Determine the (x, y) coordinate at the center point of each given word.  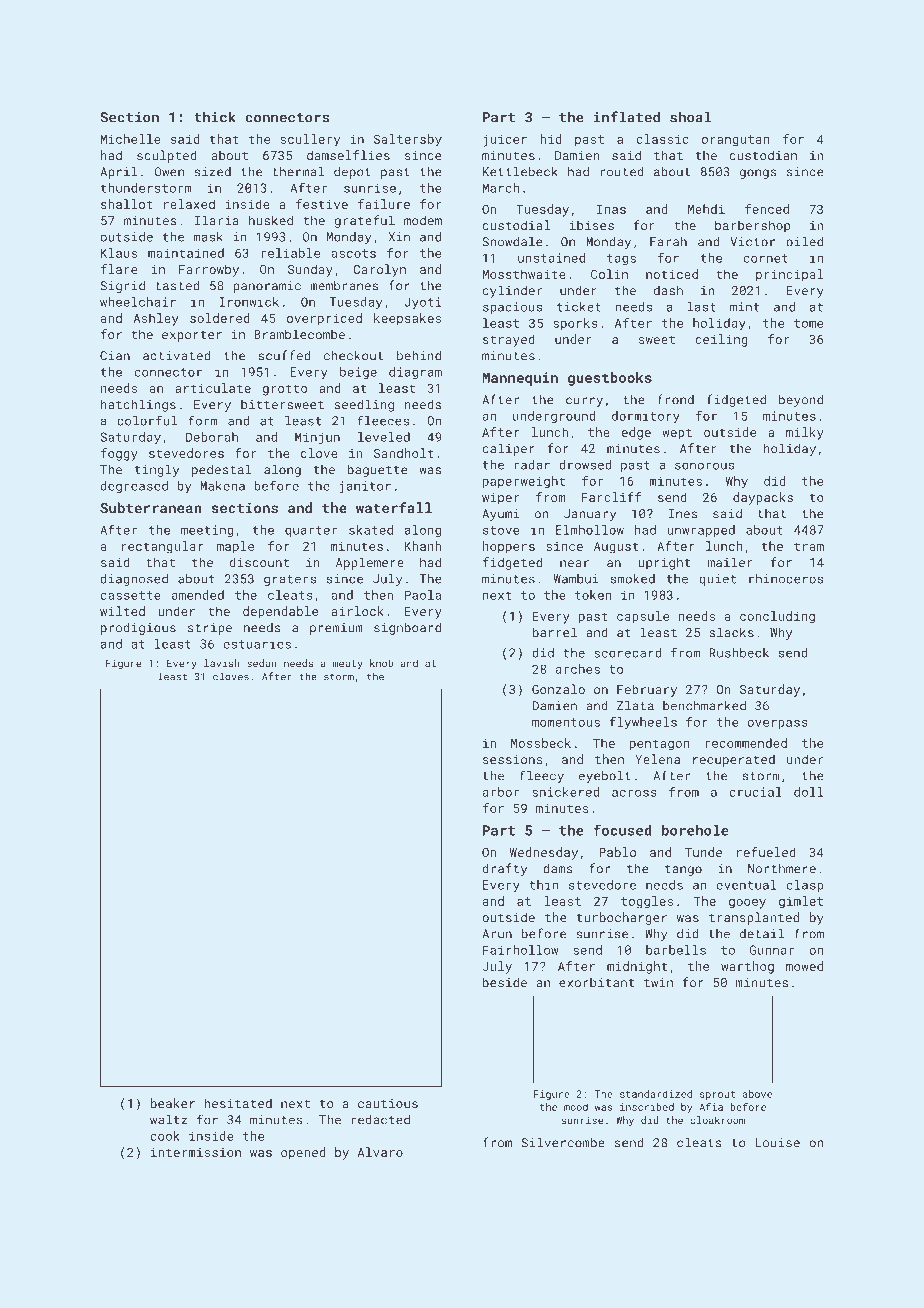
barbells (676, 950)
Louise (777, 1143)
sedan (262, 663)
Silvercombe (563, 1142)
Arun (497, 934)
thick (215, 117)
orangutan (735, 141)
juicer (505, 140)
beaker (173, 1103)
